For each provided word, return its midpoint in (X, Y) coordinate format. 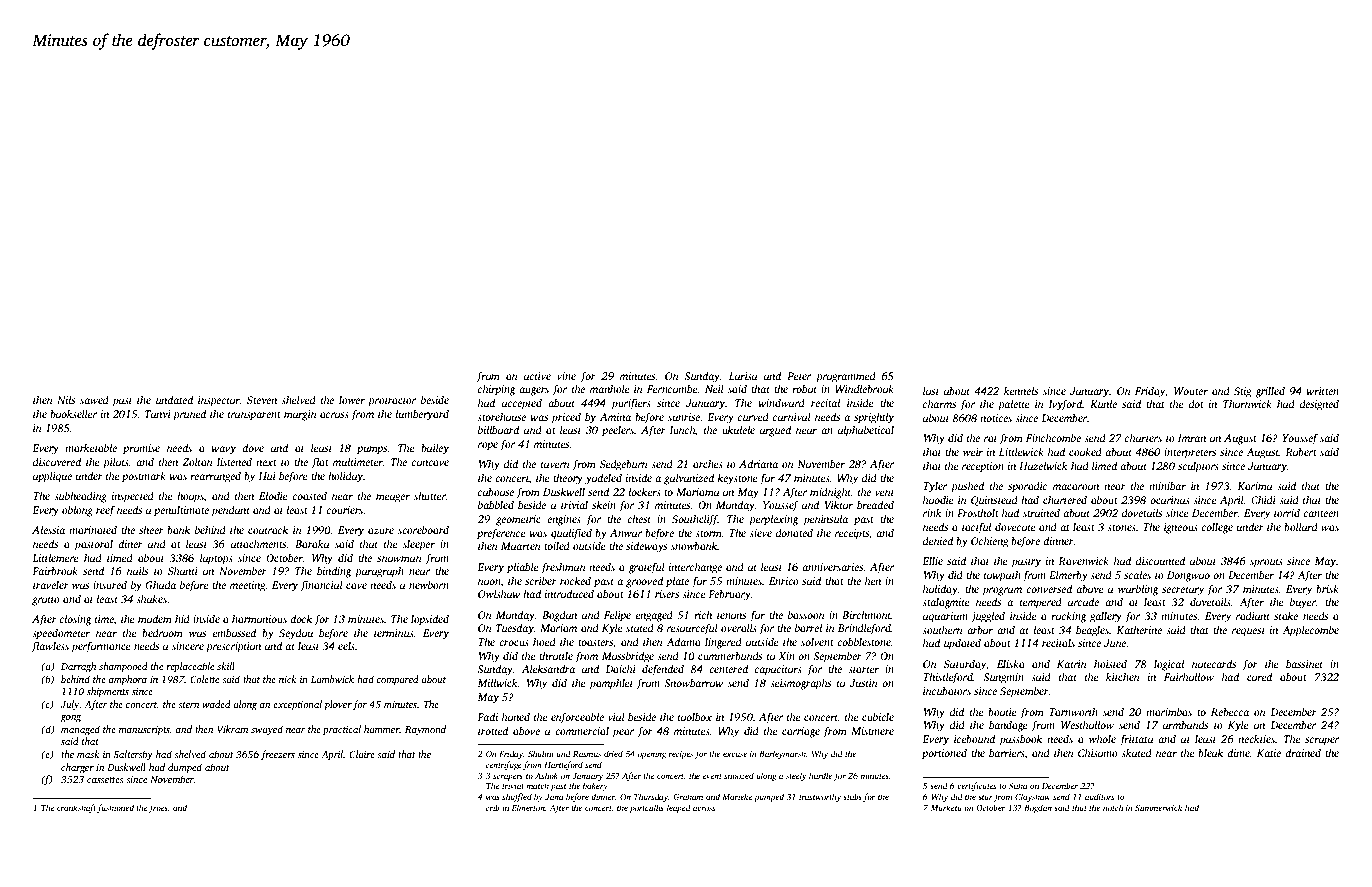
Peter (799, 376)
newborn (429, 585)
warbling (1138, 590)
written (1323, 391)
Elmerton (528, 807)
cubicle (878, 717)
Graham (688, 796)
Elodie (273, 495)
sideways (646, 547)
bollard (1301, 526)
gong (70, 719)
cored (1259, 676)
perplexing (773, 520)
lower (352, 400)
